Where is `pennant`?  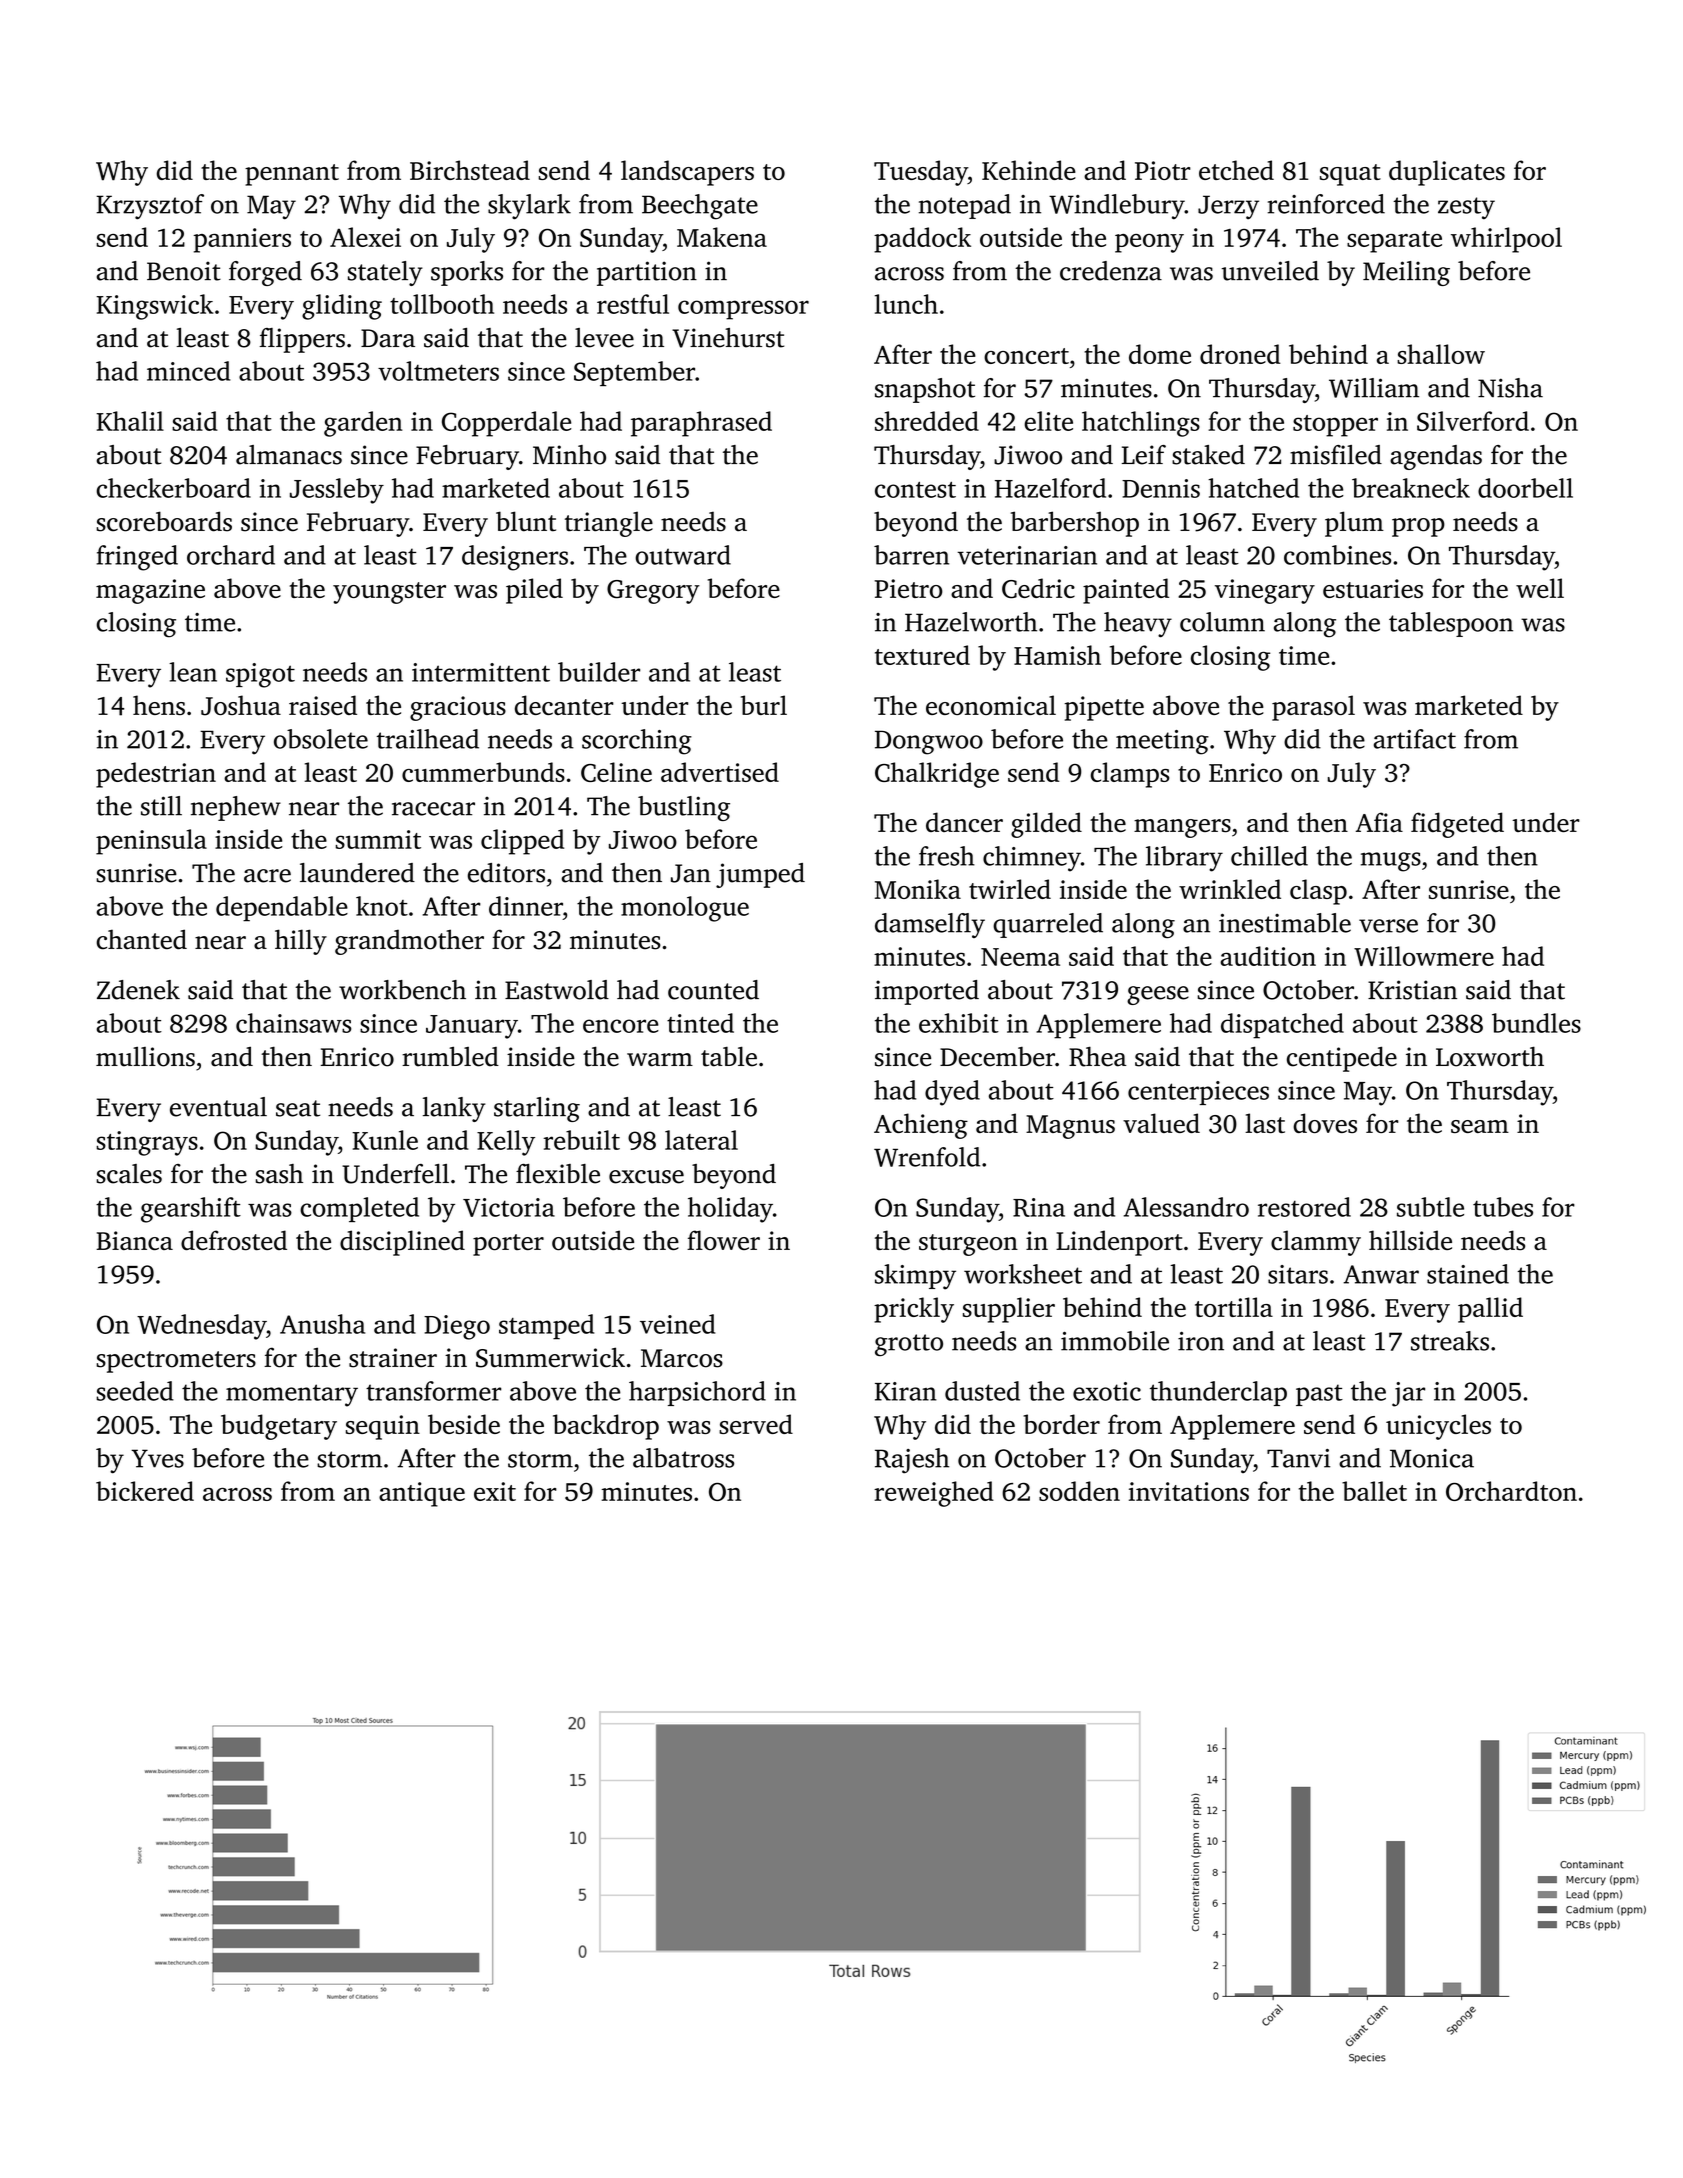
pennant is located at coordinates (292, 175).
